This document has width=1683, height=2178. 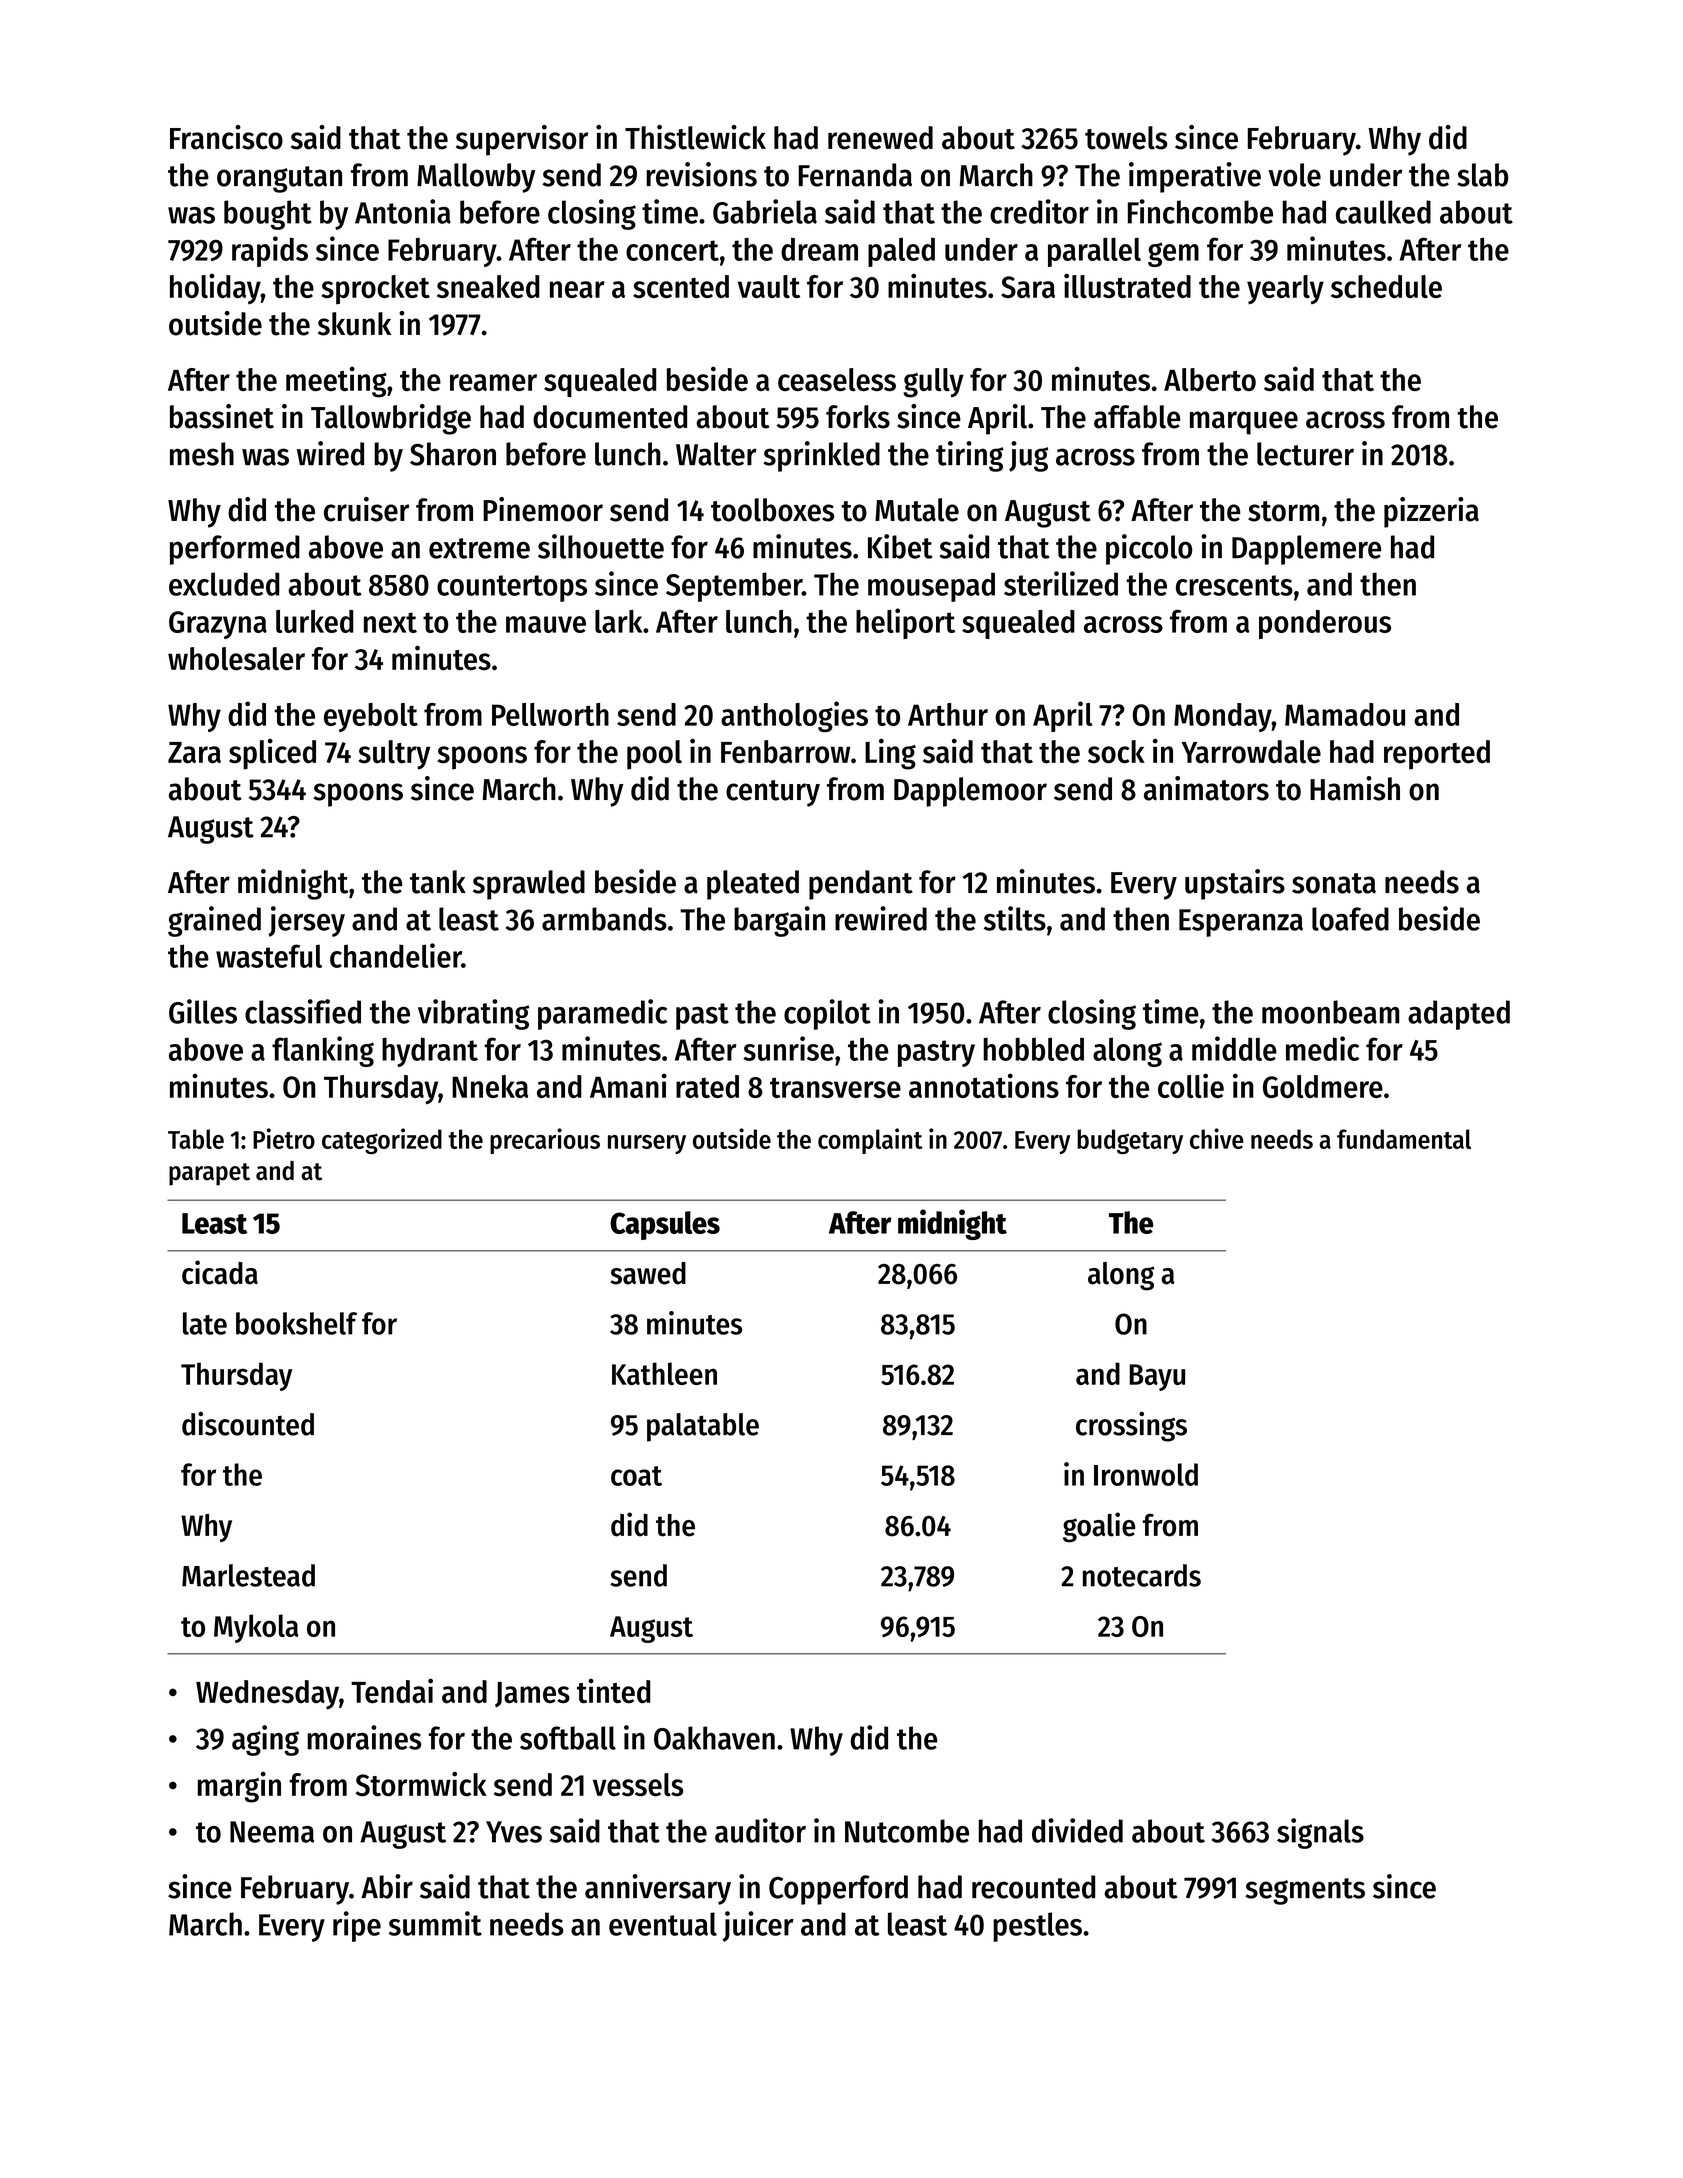 I want to click on schedule, so click(x=1386, y=286).
